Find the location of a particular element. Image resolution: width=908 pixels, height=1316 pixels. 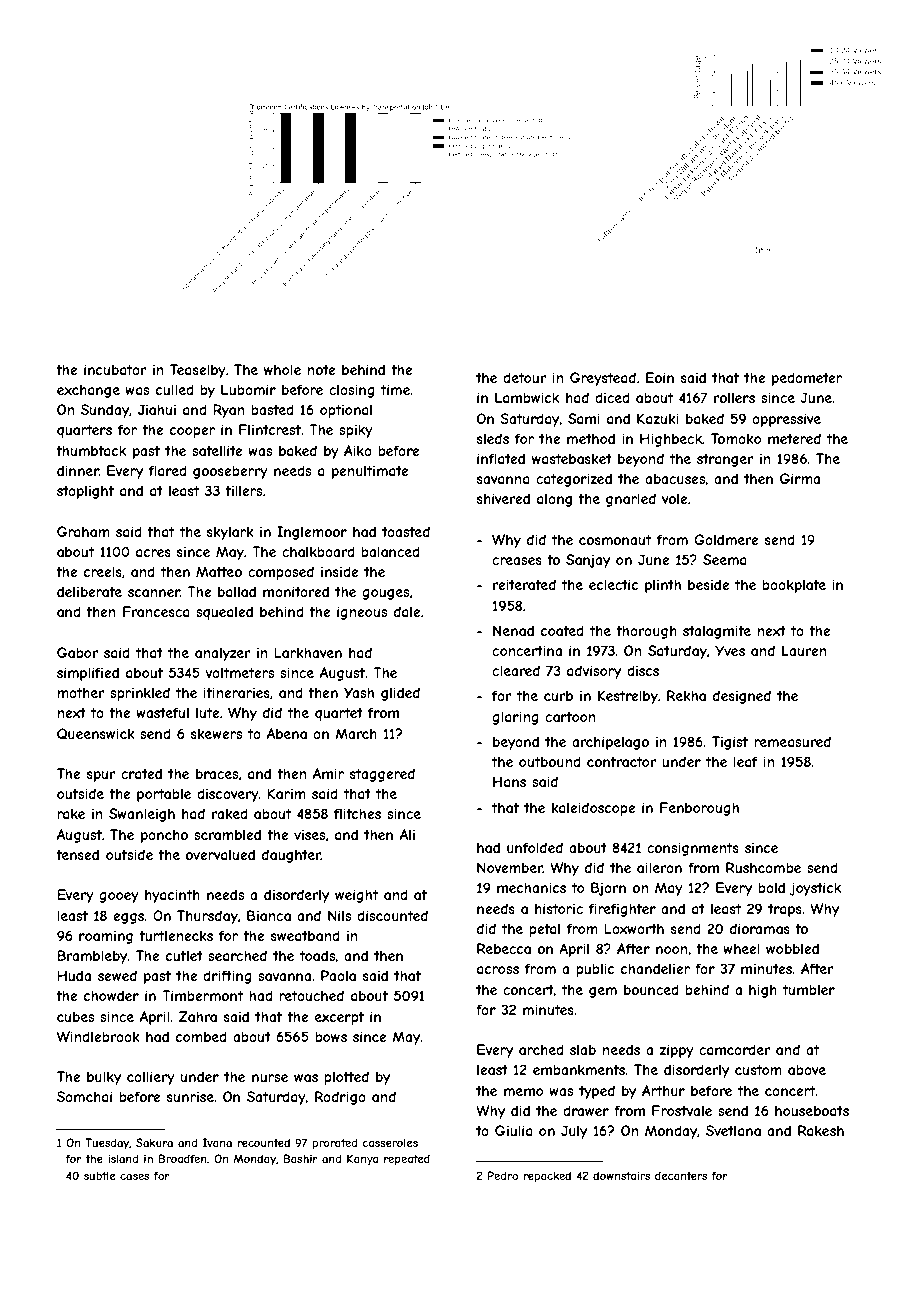

cases is located at coordinates (134, 1177).
